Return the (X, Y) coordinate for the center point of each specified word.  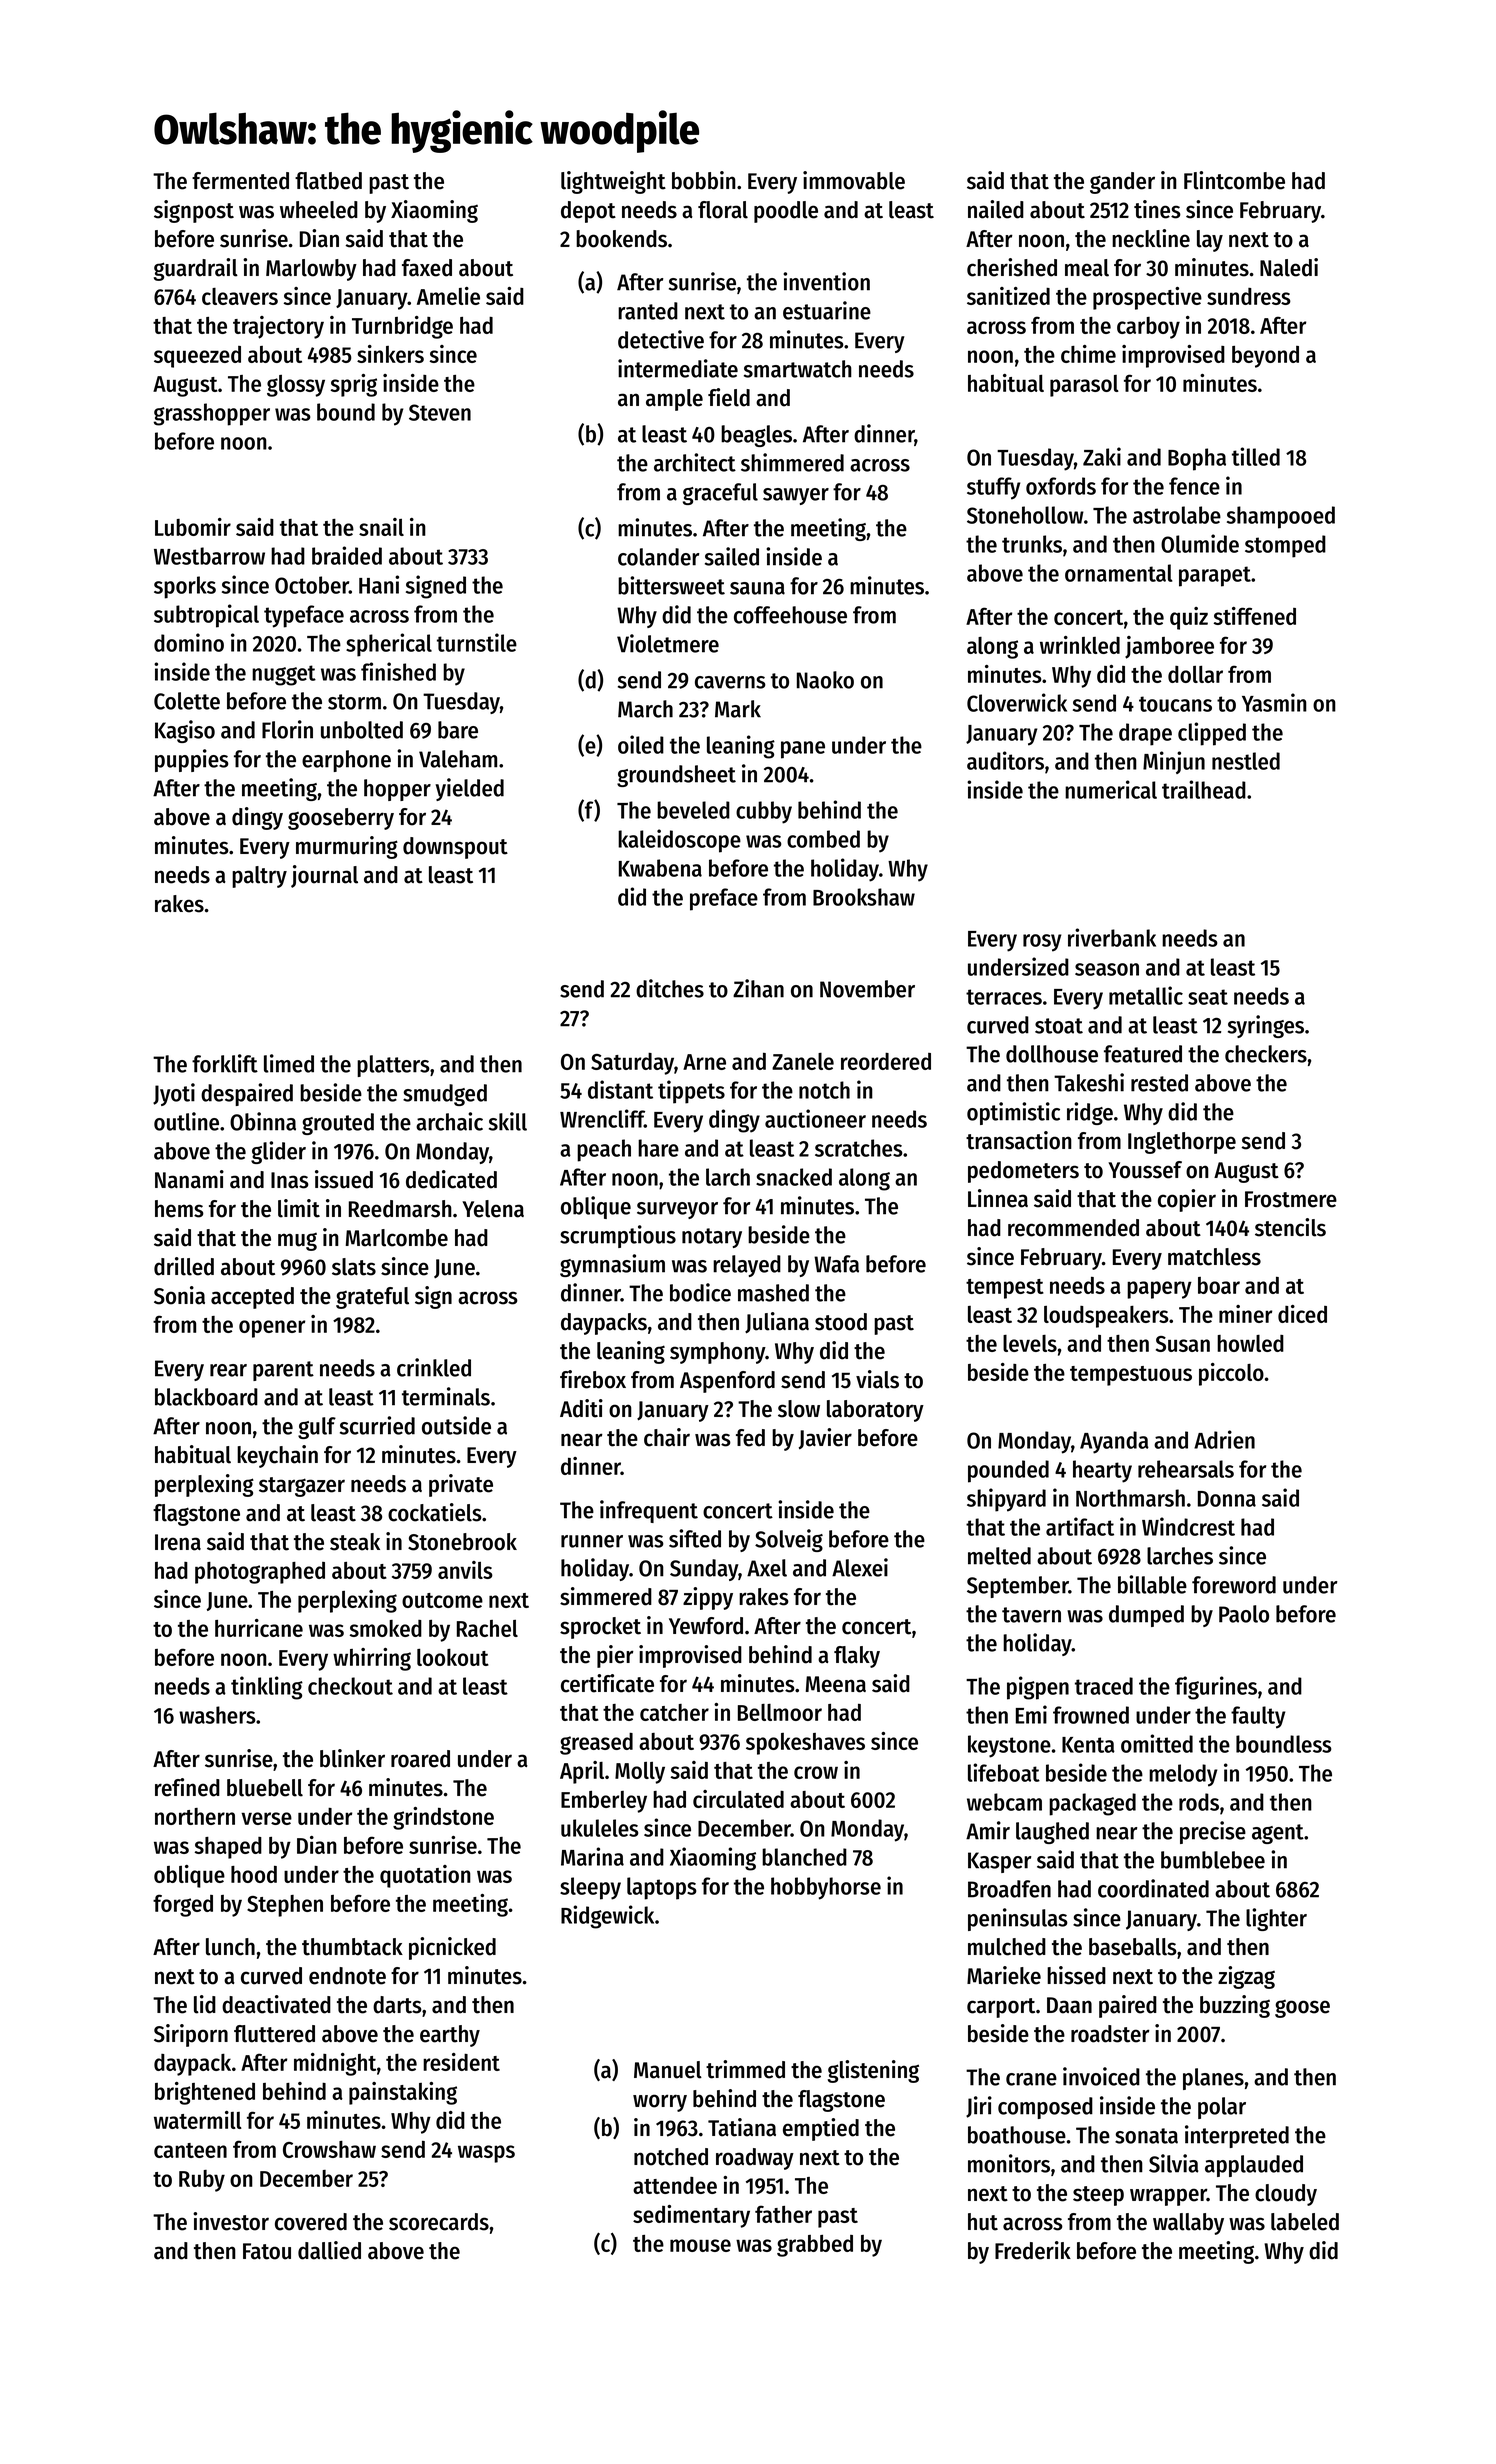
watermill (198, 2120)
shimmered (792, 462)
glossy (296, 386)
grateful (372, 1298)
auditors (1005, 760)
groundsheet (676, 776)
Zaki (1102, 456)
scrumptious (618, 1236)
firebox (593, 1379)
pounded (1008, 1471)
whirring (372, 1659)
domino (189, 642)
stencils (1290, 1227)
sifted (695, 1538)
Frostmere (1291, 1199)
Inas (290, 1180)
